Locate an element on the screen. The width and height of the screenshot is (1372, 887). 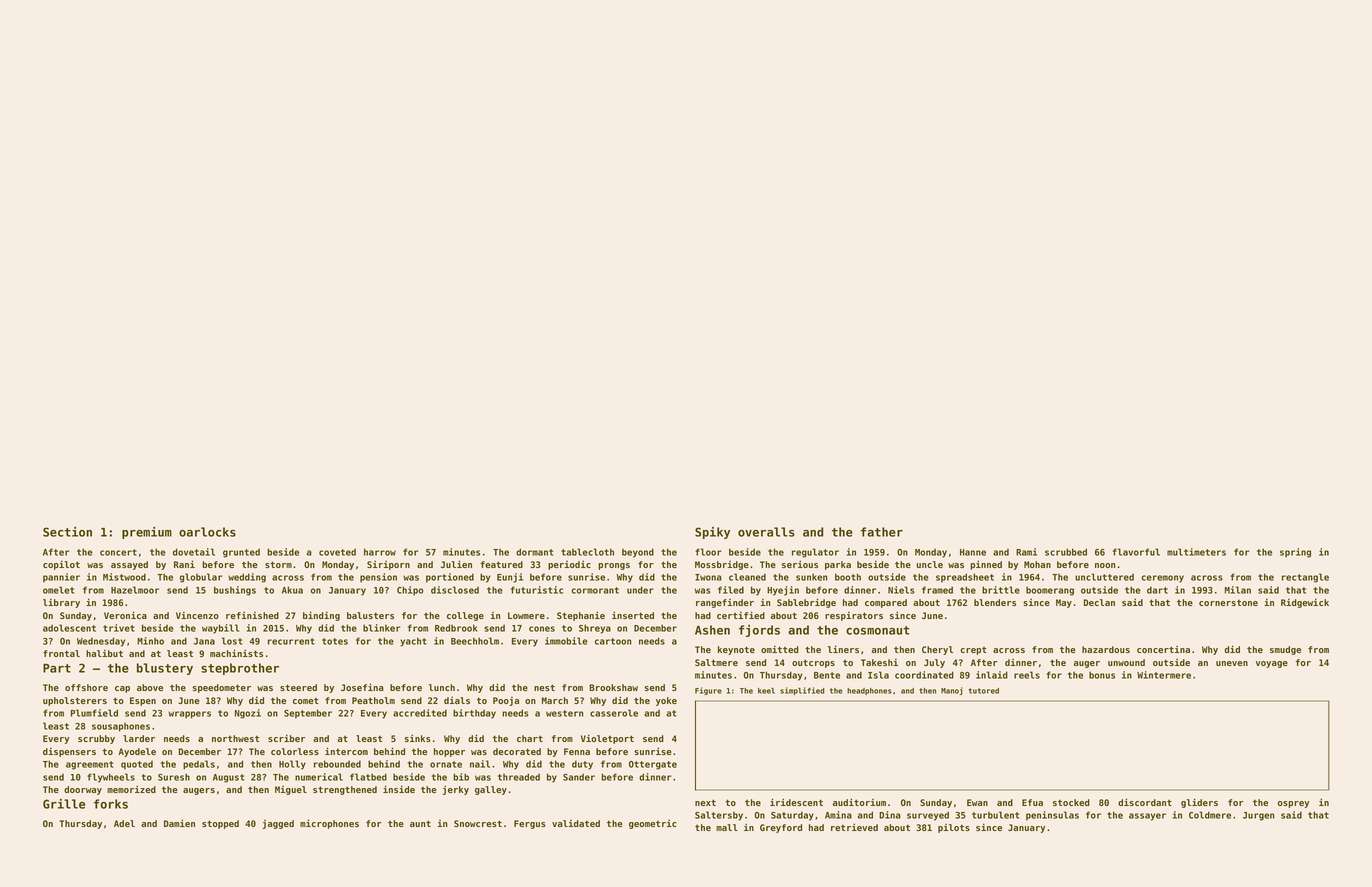
frontal is located at coordinates (61, 653).
